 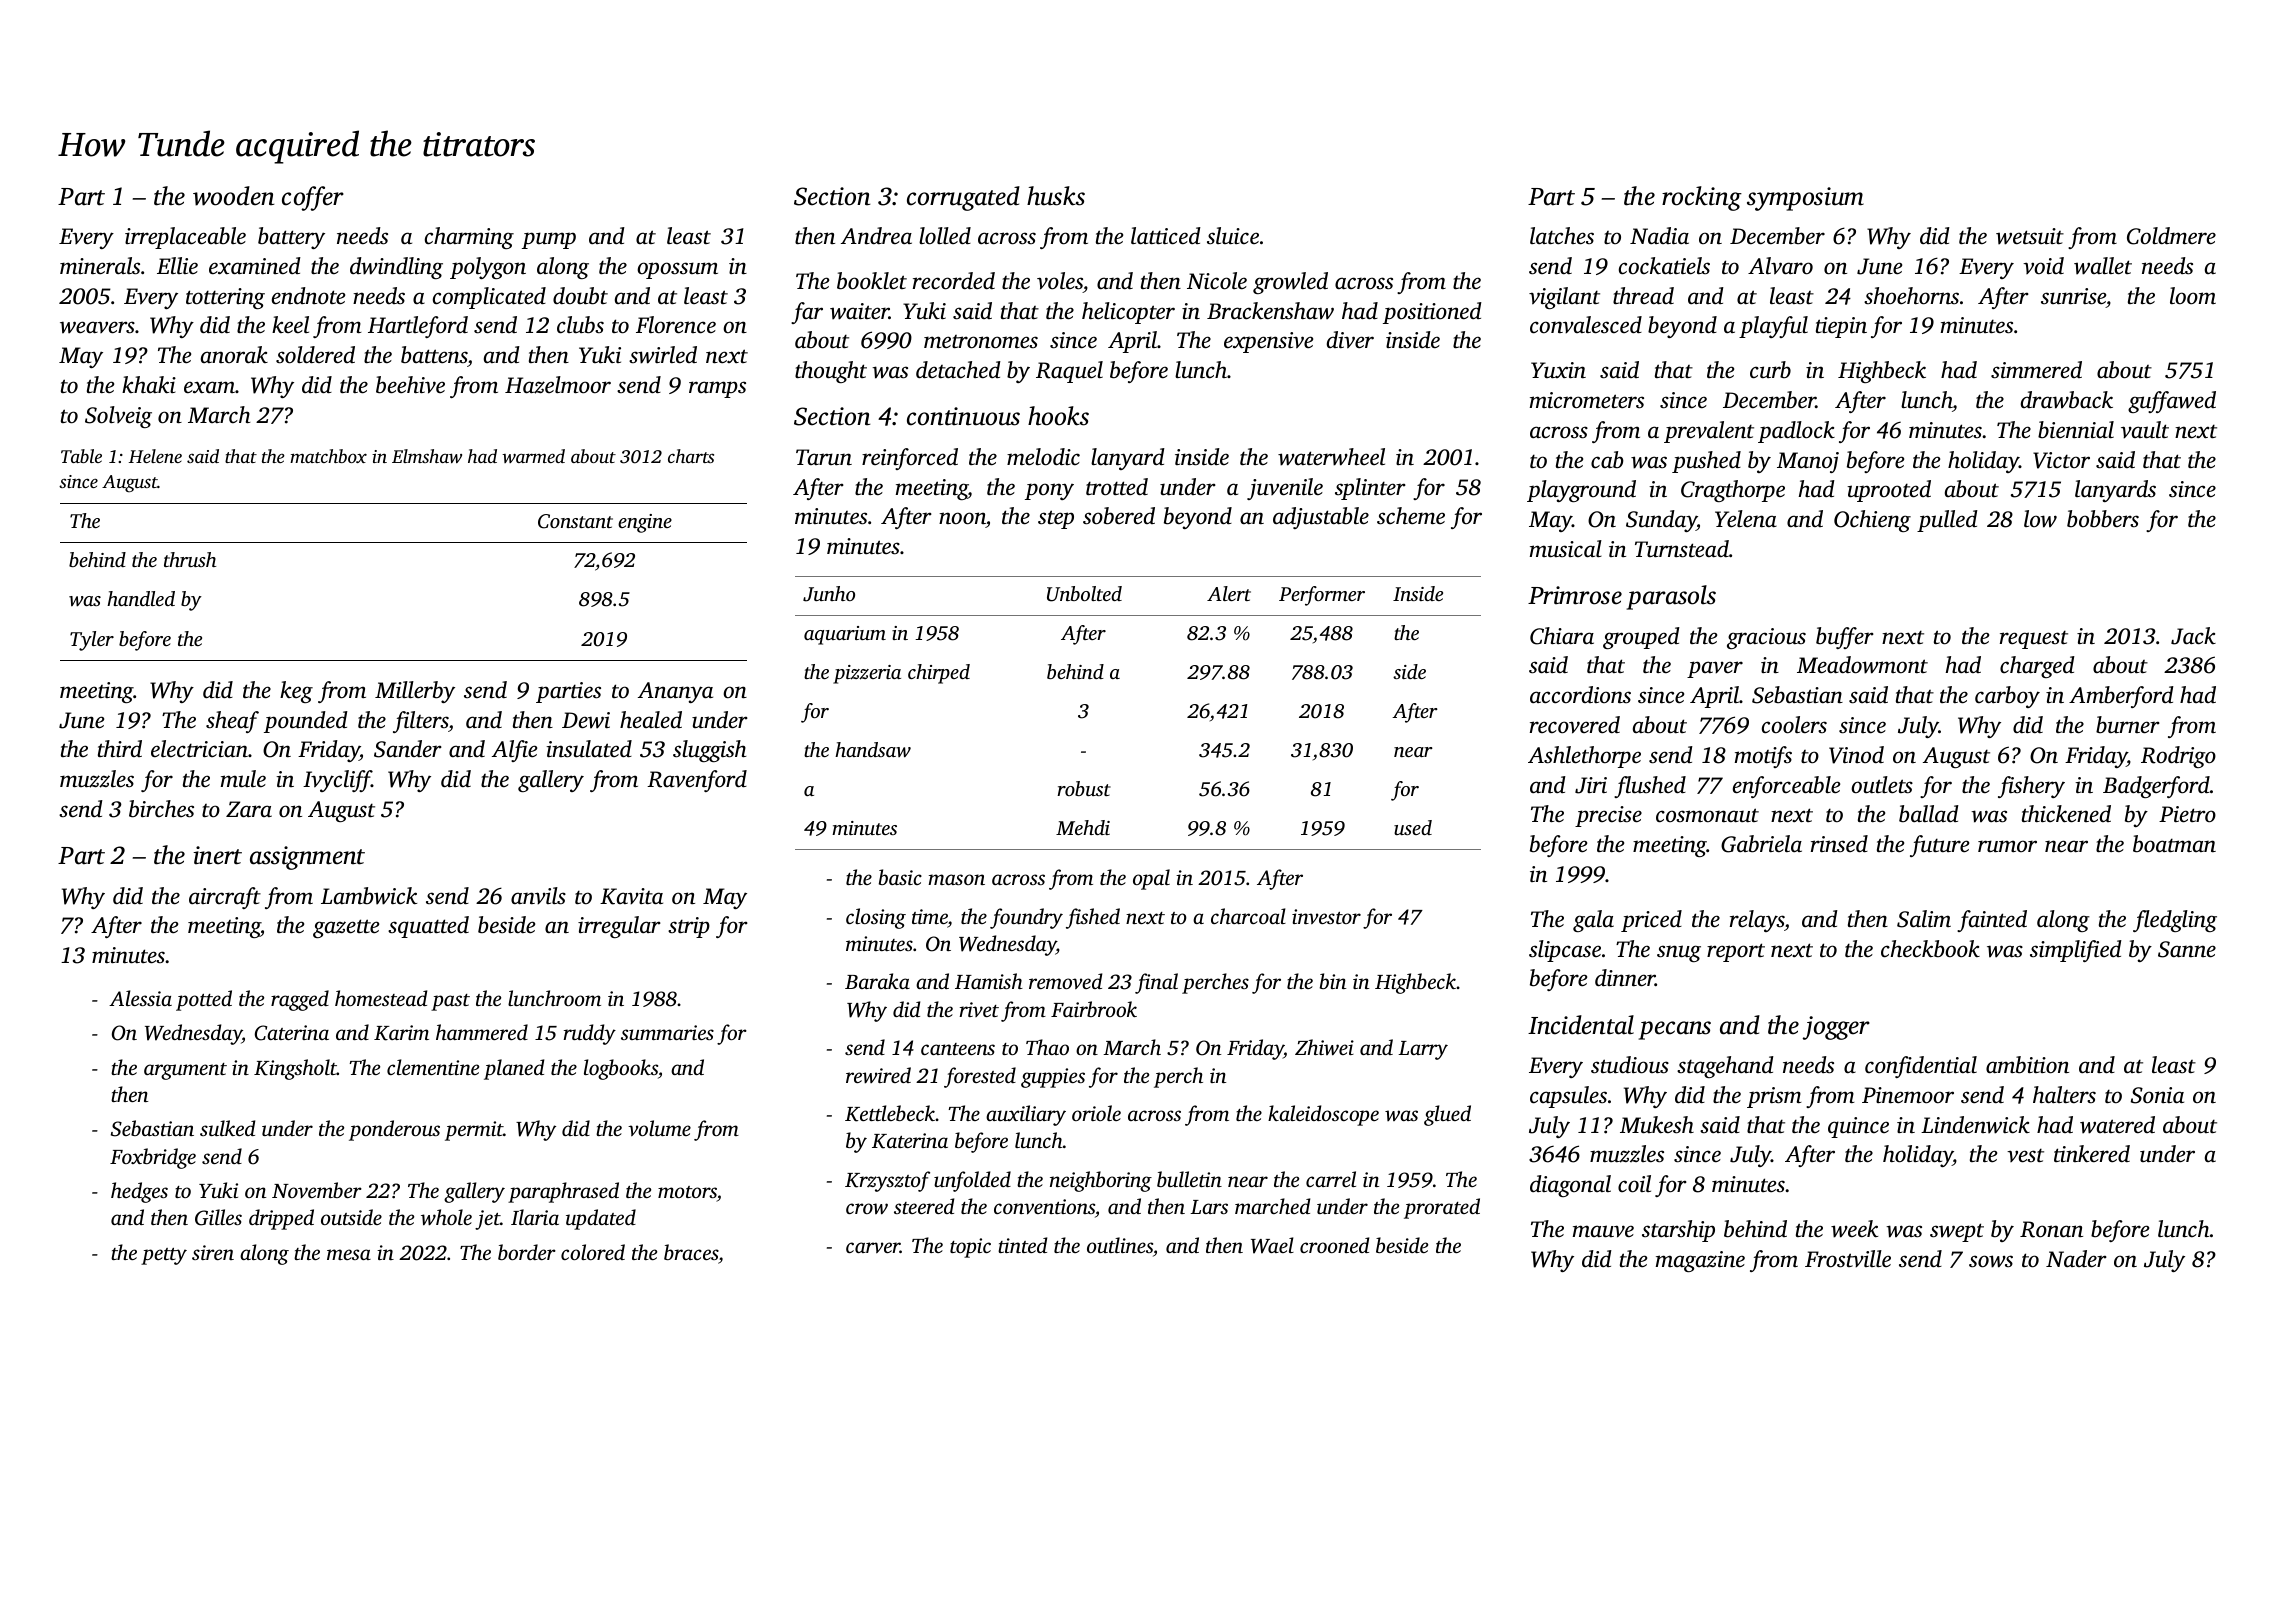 I want to click on aircraft, so click(x=225, y=898).
